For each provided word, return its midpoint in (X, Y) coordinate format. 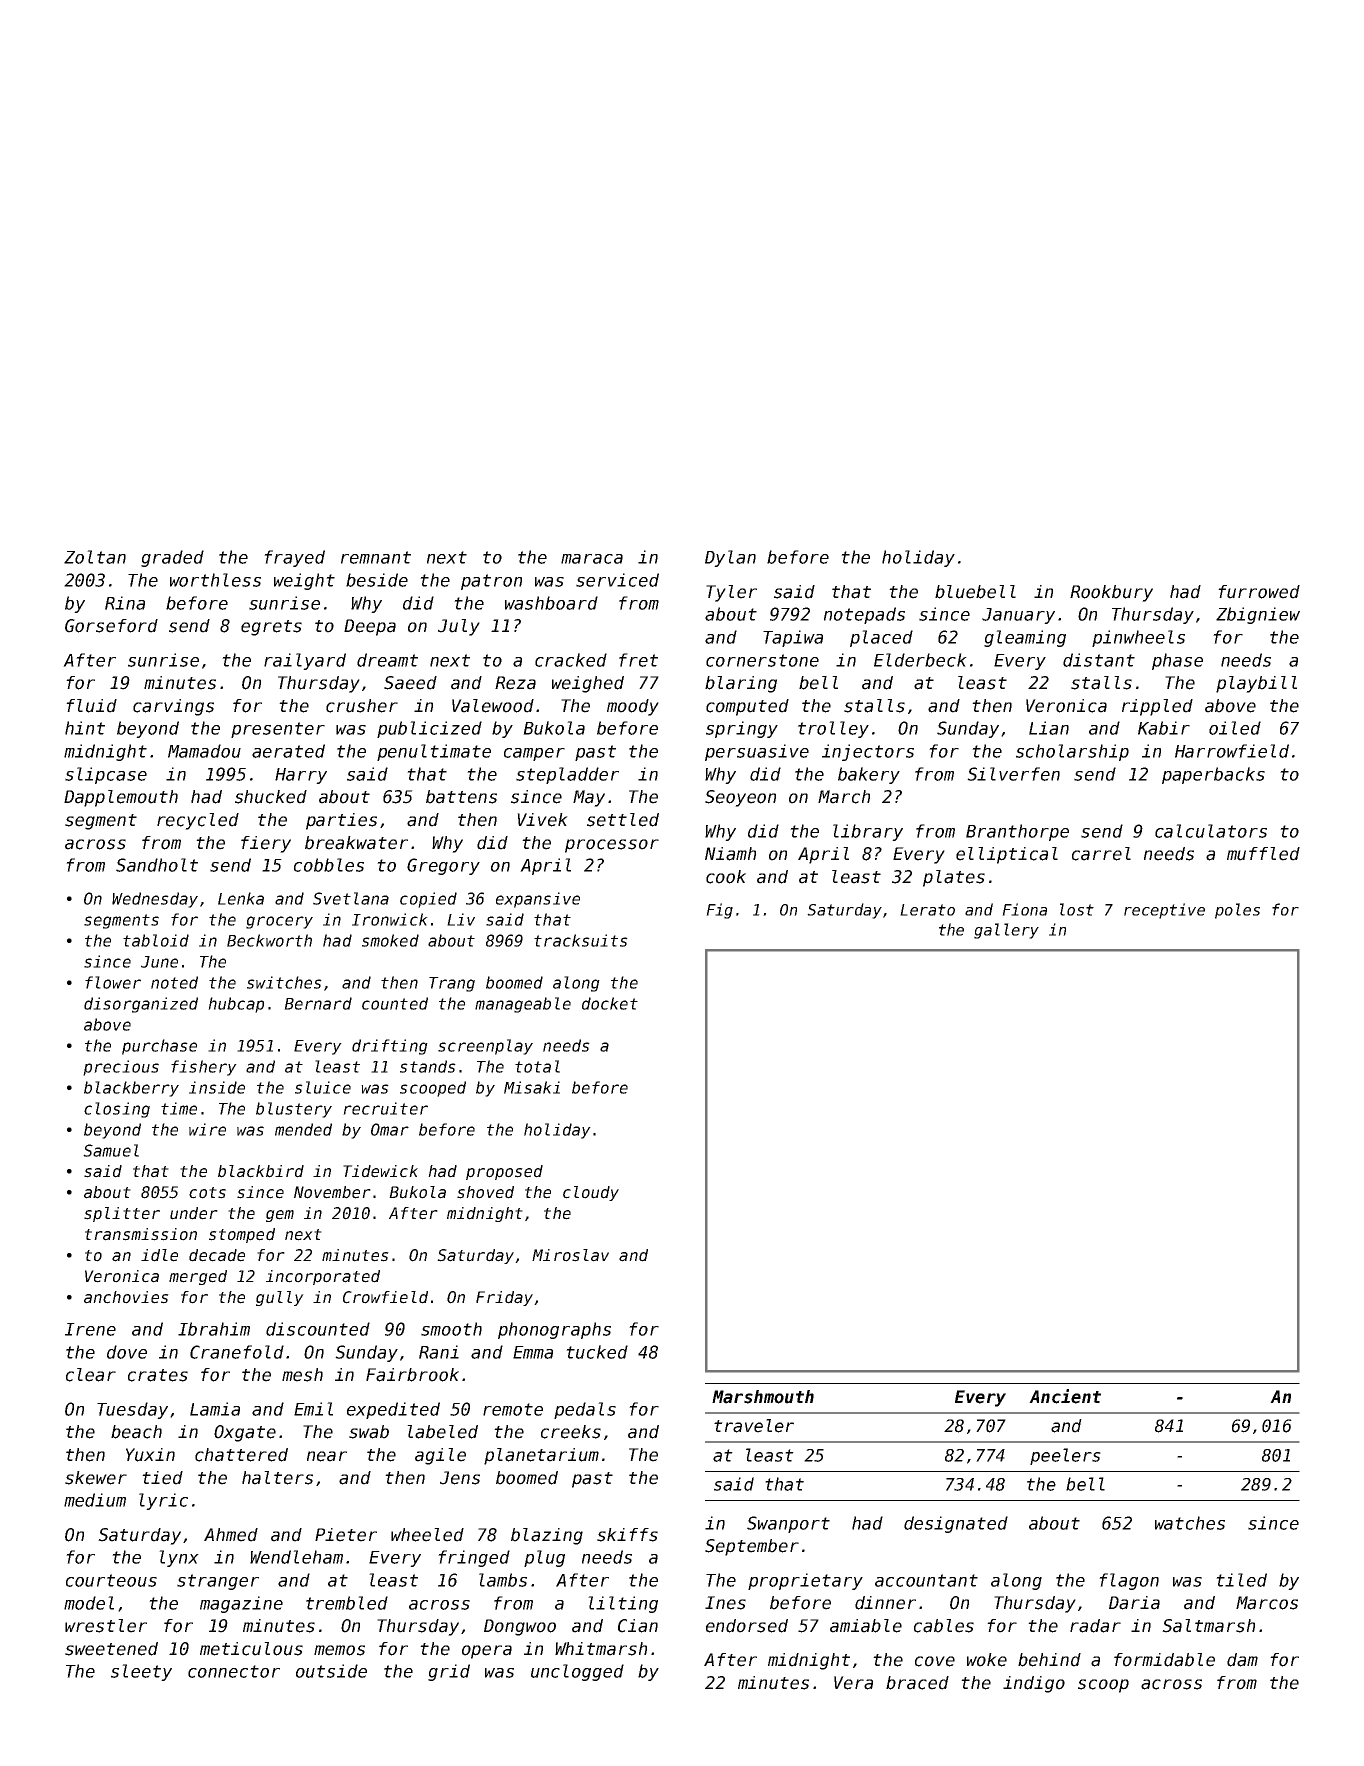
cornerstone (762, 660)
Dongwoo (520, 1627)
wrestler (106, 1626)
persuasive (757, 752)
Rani (439, 1352)
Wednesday (155, 900)
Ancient (1065, 1396)
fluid (91, 706)
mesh (302, 1375)
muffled (1263, 854)
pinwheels (1138, 638)
